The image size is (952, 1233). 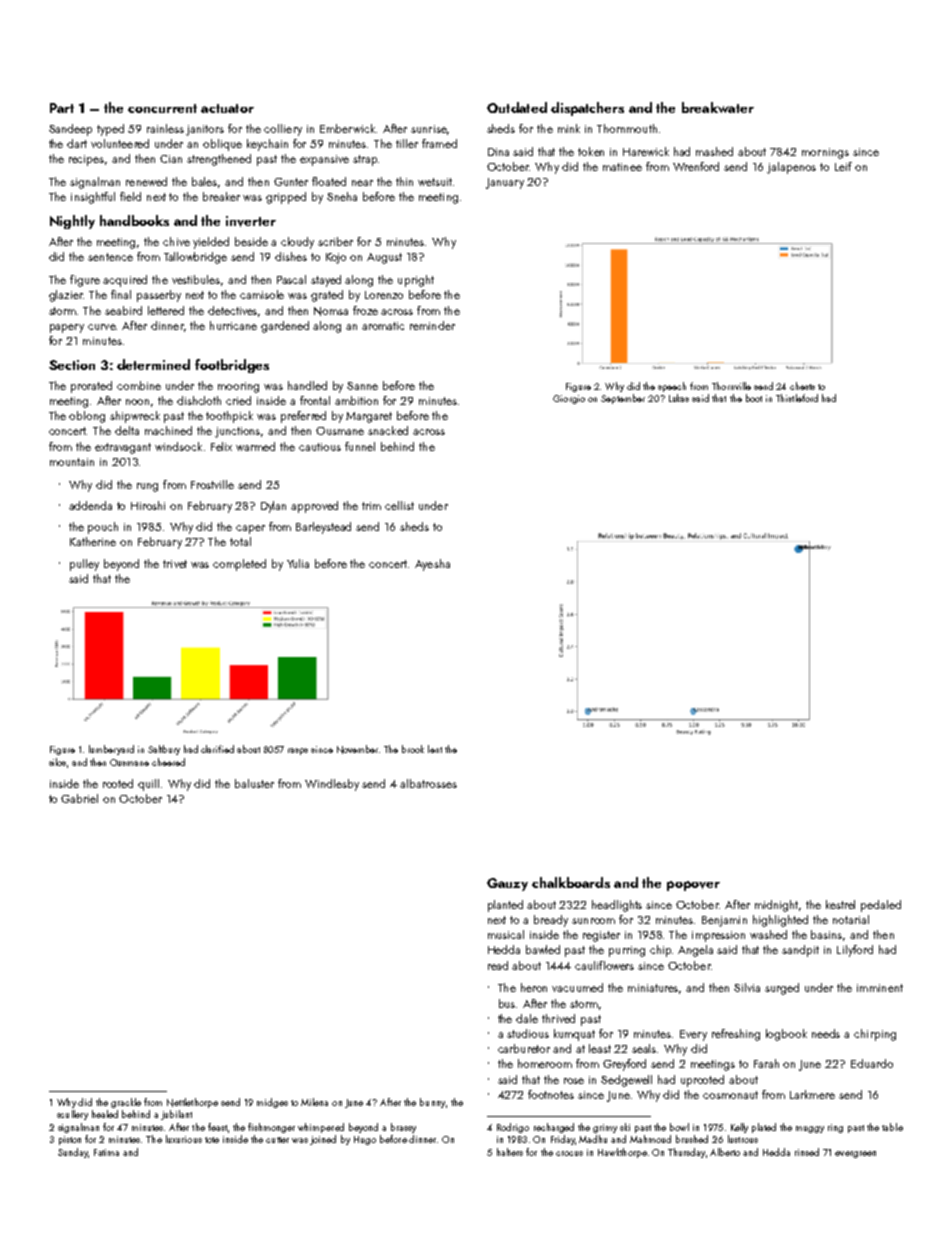 I want to click on sunrise, so click(x=429, y=129).
